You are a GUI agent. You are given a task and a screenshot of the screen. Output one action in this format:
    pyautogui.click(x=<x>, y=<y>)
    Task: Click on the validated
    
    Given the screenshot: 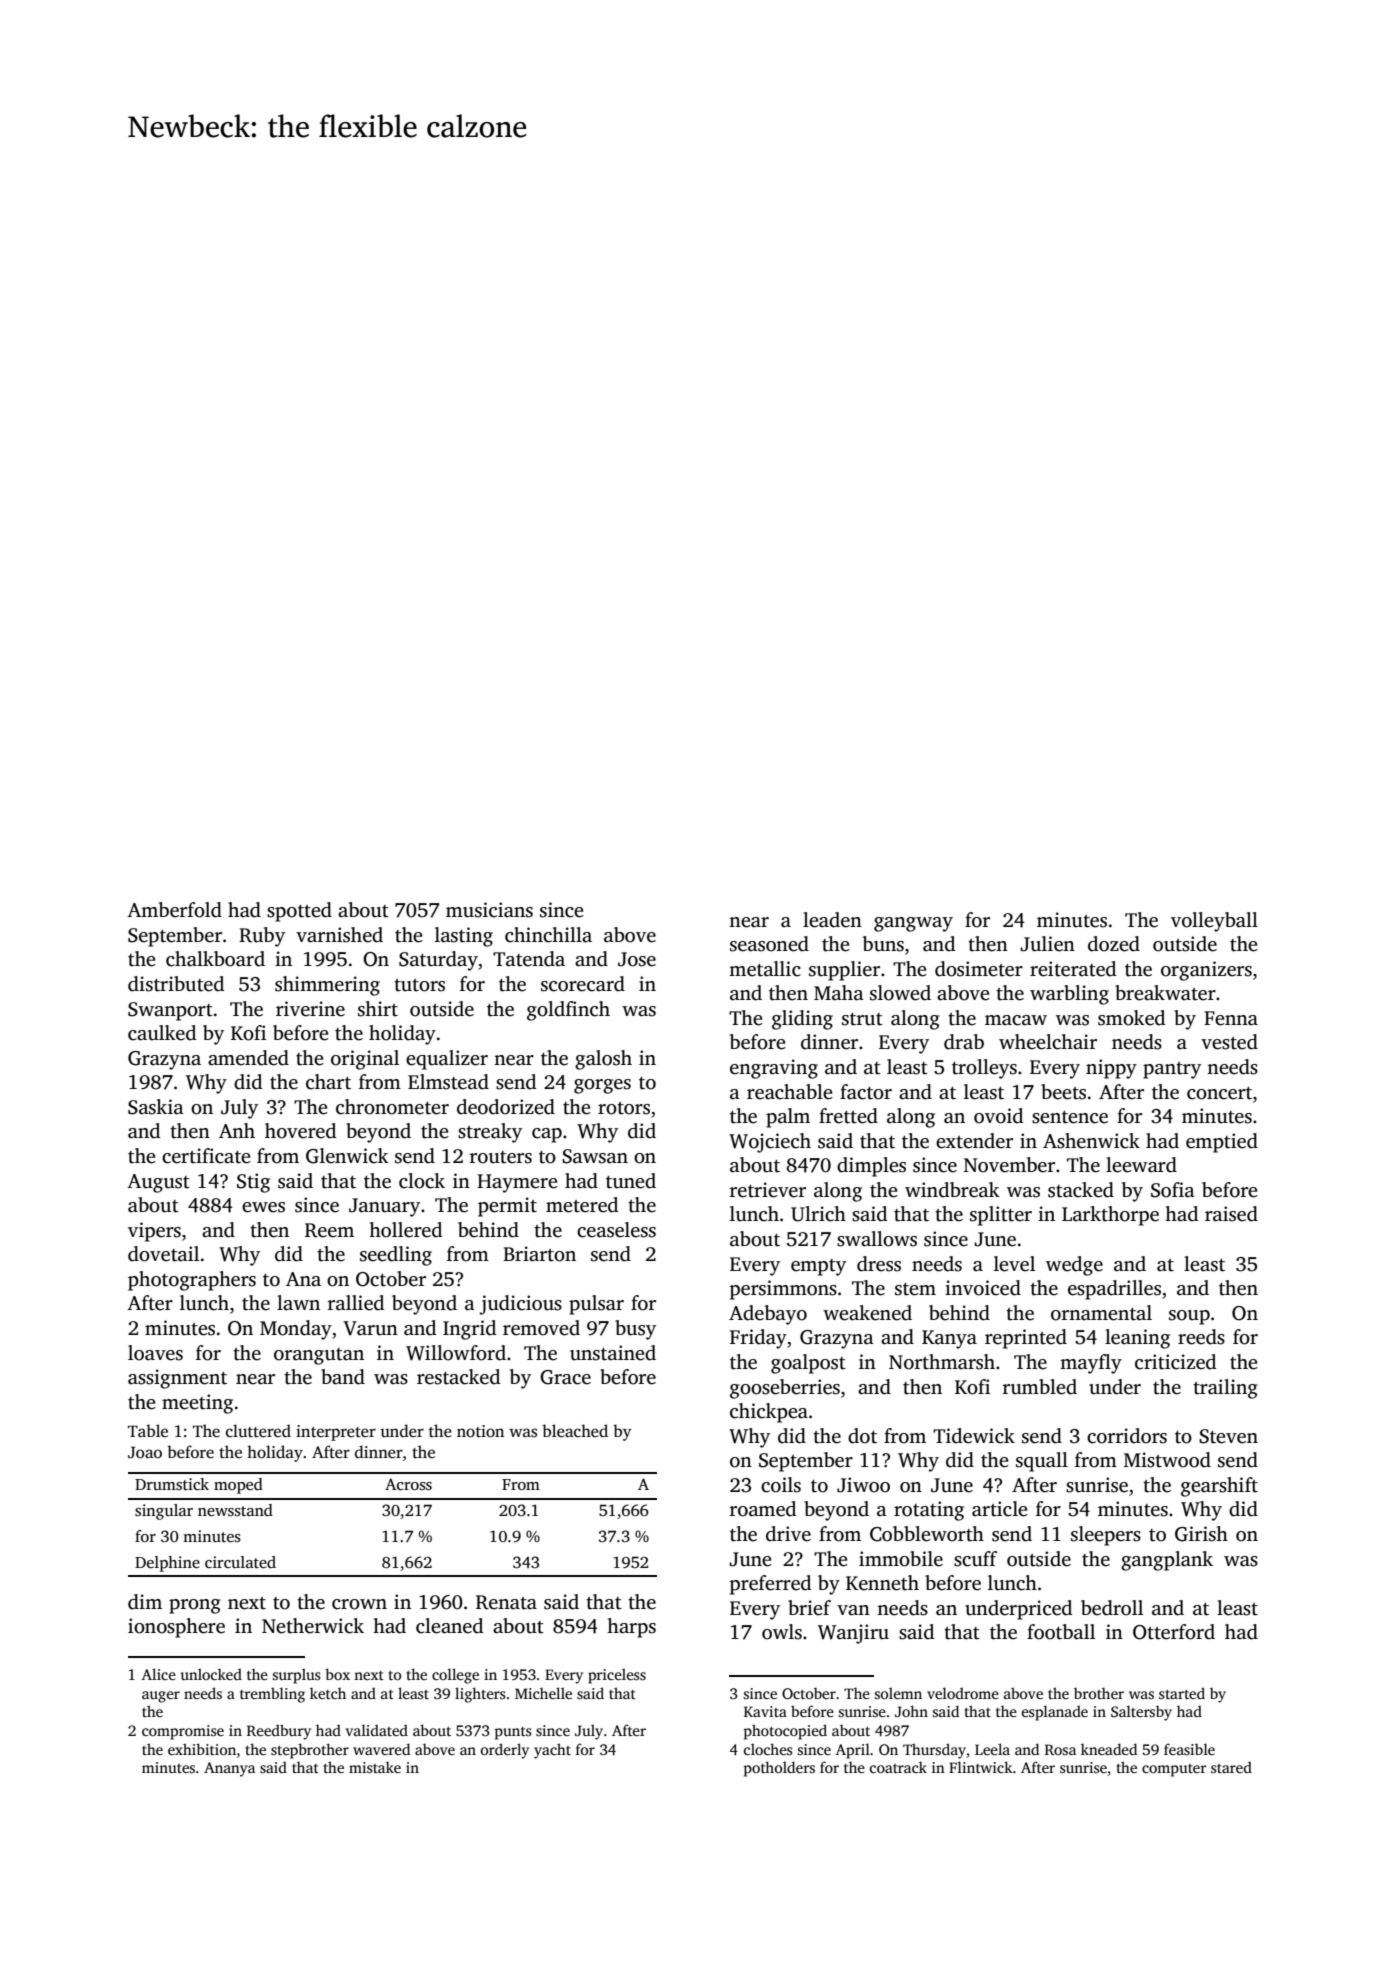 What is the action you would take?
    pyautogui.click(x=377, y=1730)
